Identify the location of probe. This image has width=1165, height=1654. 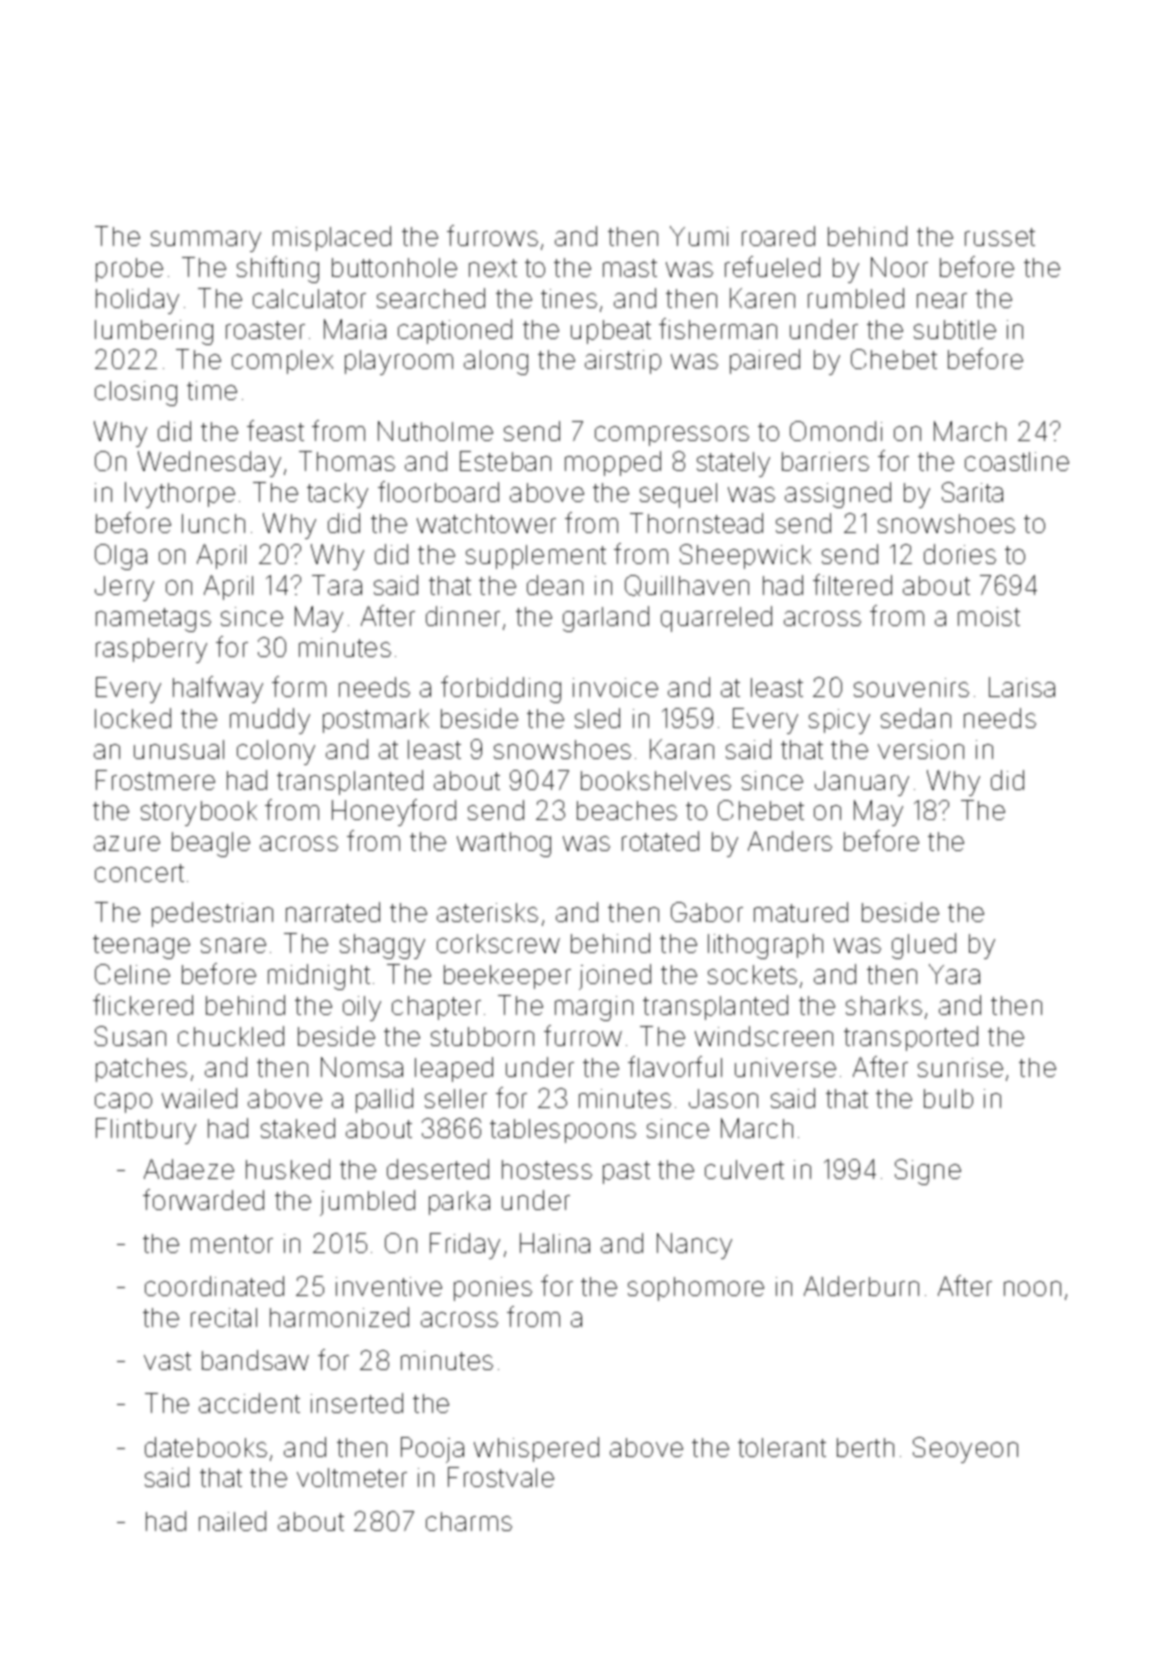
(129, 270).
